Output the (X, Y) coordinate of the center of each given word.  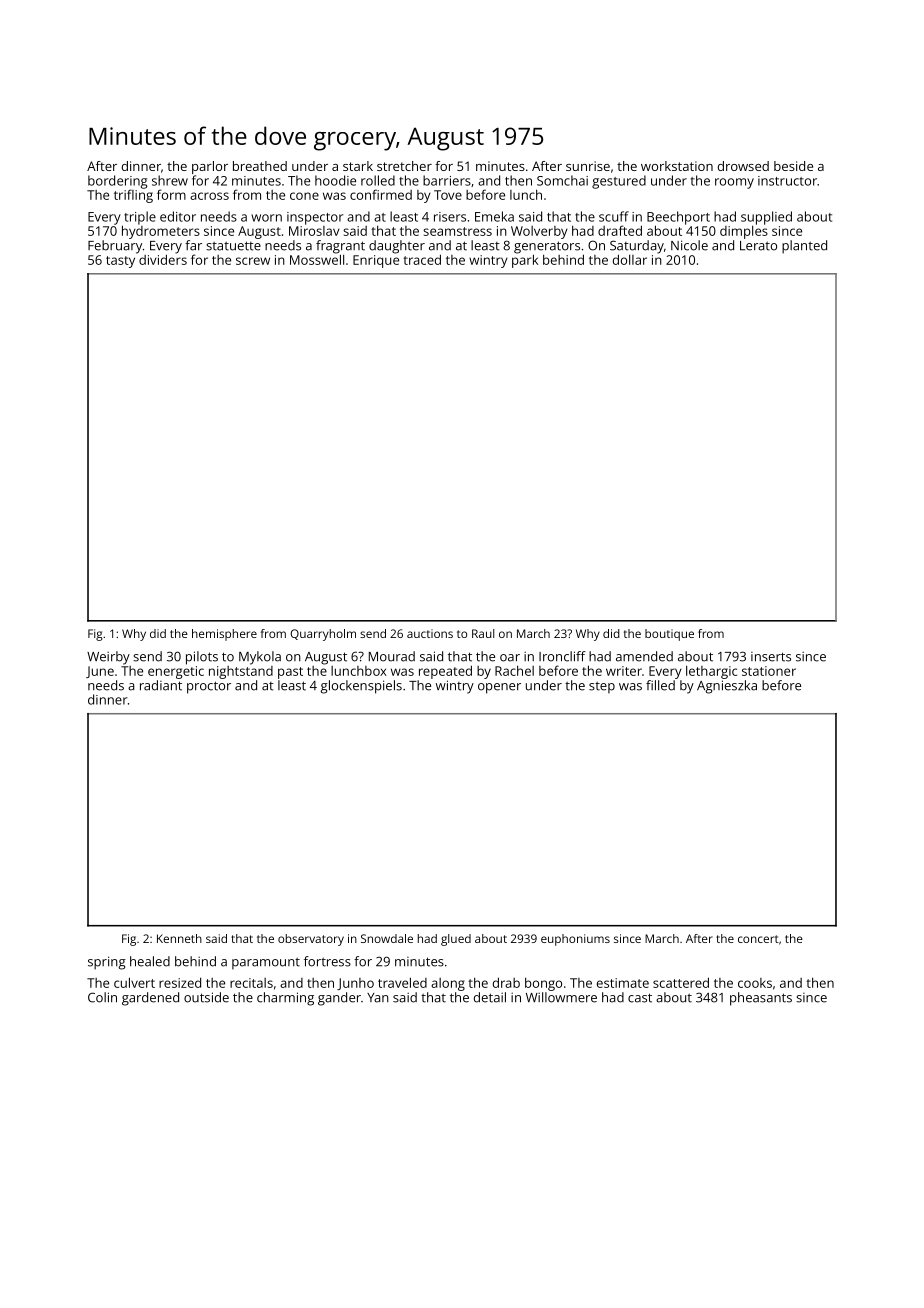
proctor (209, 687)
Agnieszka (727, 687)
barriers (447, 180)
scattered (681, 982)
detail (490, 997)
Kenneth (179, 938)
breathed (260, 166)
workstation (677, 166)
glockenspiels (361, 687)
